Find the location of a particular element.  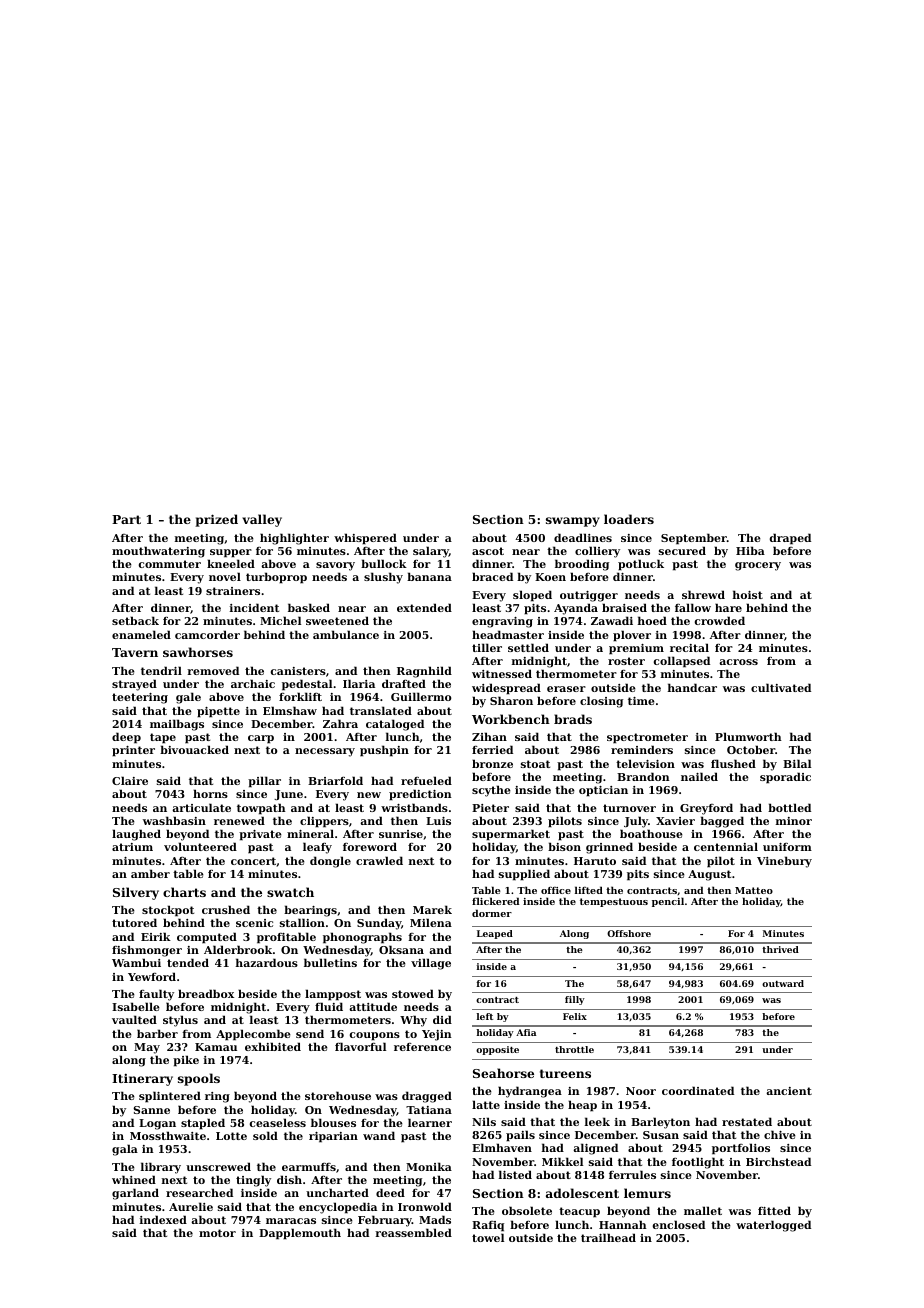

dragged is located at coordinates (427, 1097).
